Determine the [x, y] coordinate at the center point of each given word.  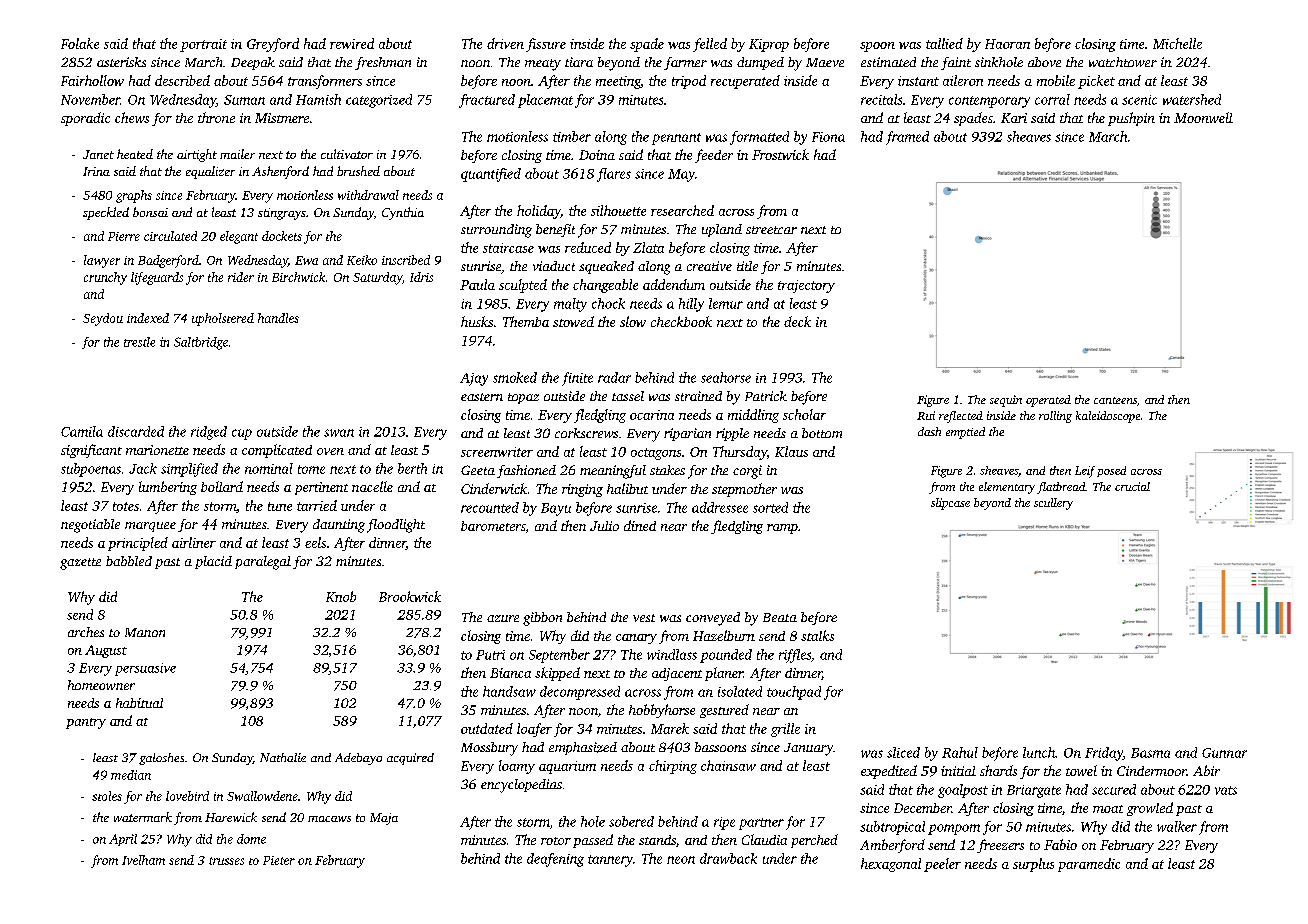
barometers [493, 526]
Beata [780, 617]
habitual [139, 703]
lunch [1039, 752]
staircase [508, 248]
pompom [954, 829]
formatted [759, 138]
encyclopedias [521, 786]
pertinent [321, 488]
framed [907, 138]
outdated [487, 728]
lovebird [187, 796]
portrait [203, 45]
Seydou [103, 319]
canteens [1115, 400]
